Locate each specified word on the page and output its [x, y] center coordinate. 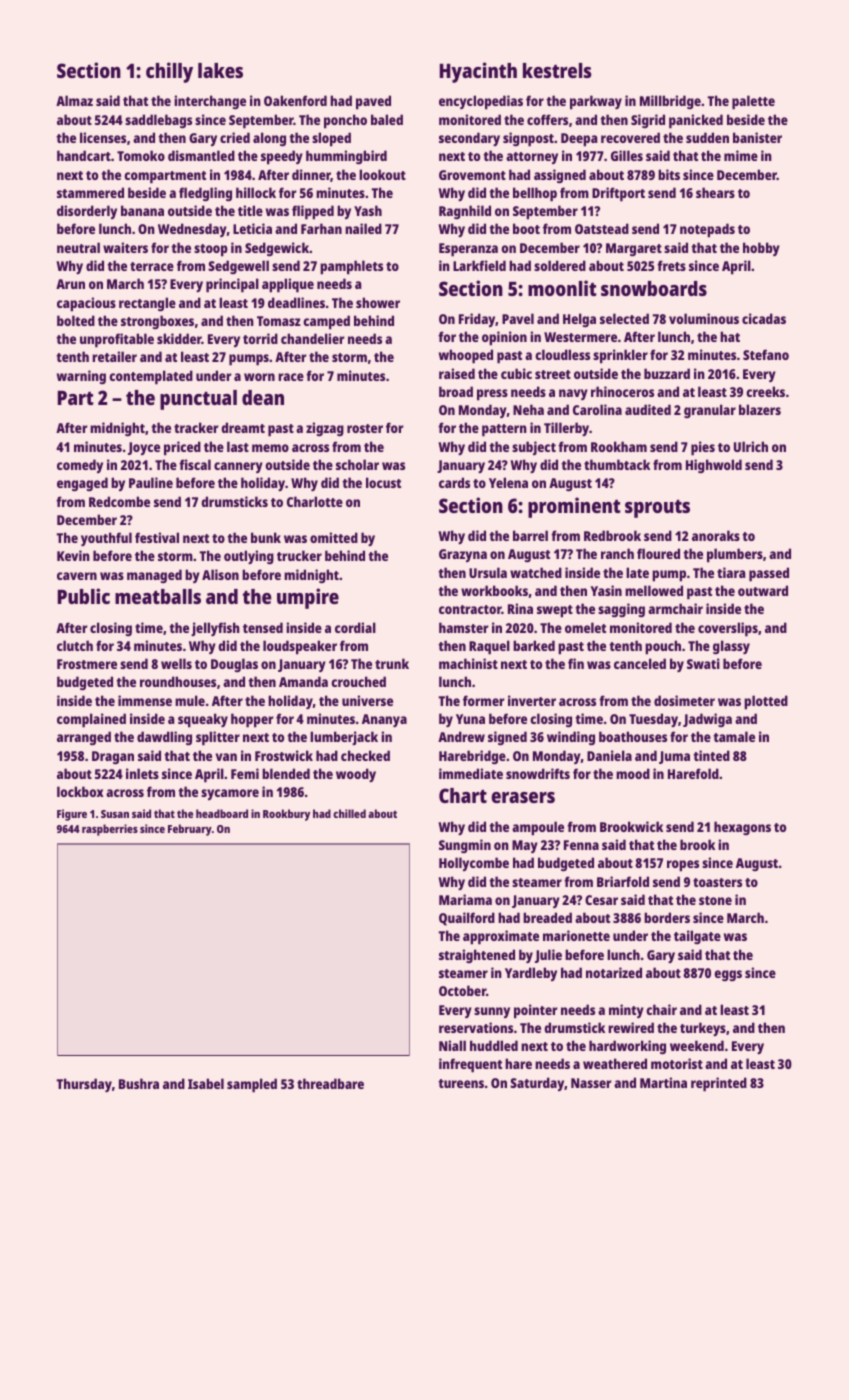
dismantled [201, 155]
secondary [469, 139]
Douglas [234, 665]
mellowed [654, 590]
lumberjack [344, 738]
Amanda [303, 681]
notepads [707, 230]
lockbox [80, 791]
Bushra [139, 1083]
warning [81, 377]
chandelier [312, 338]
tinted [711, 755]
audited [648, 409]
